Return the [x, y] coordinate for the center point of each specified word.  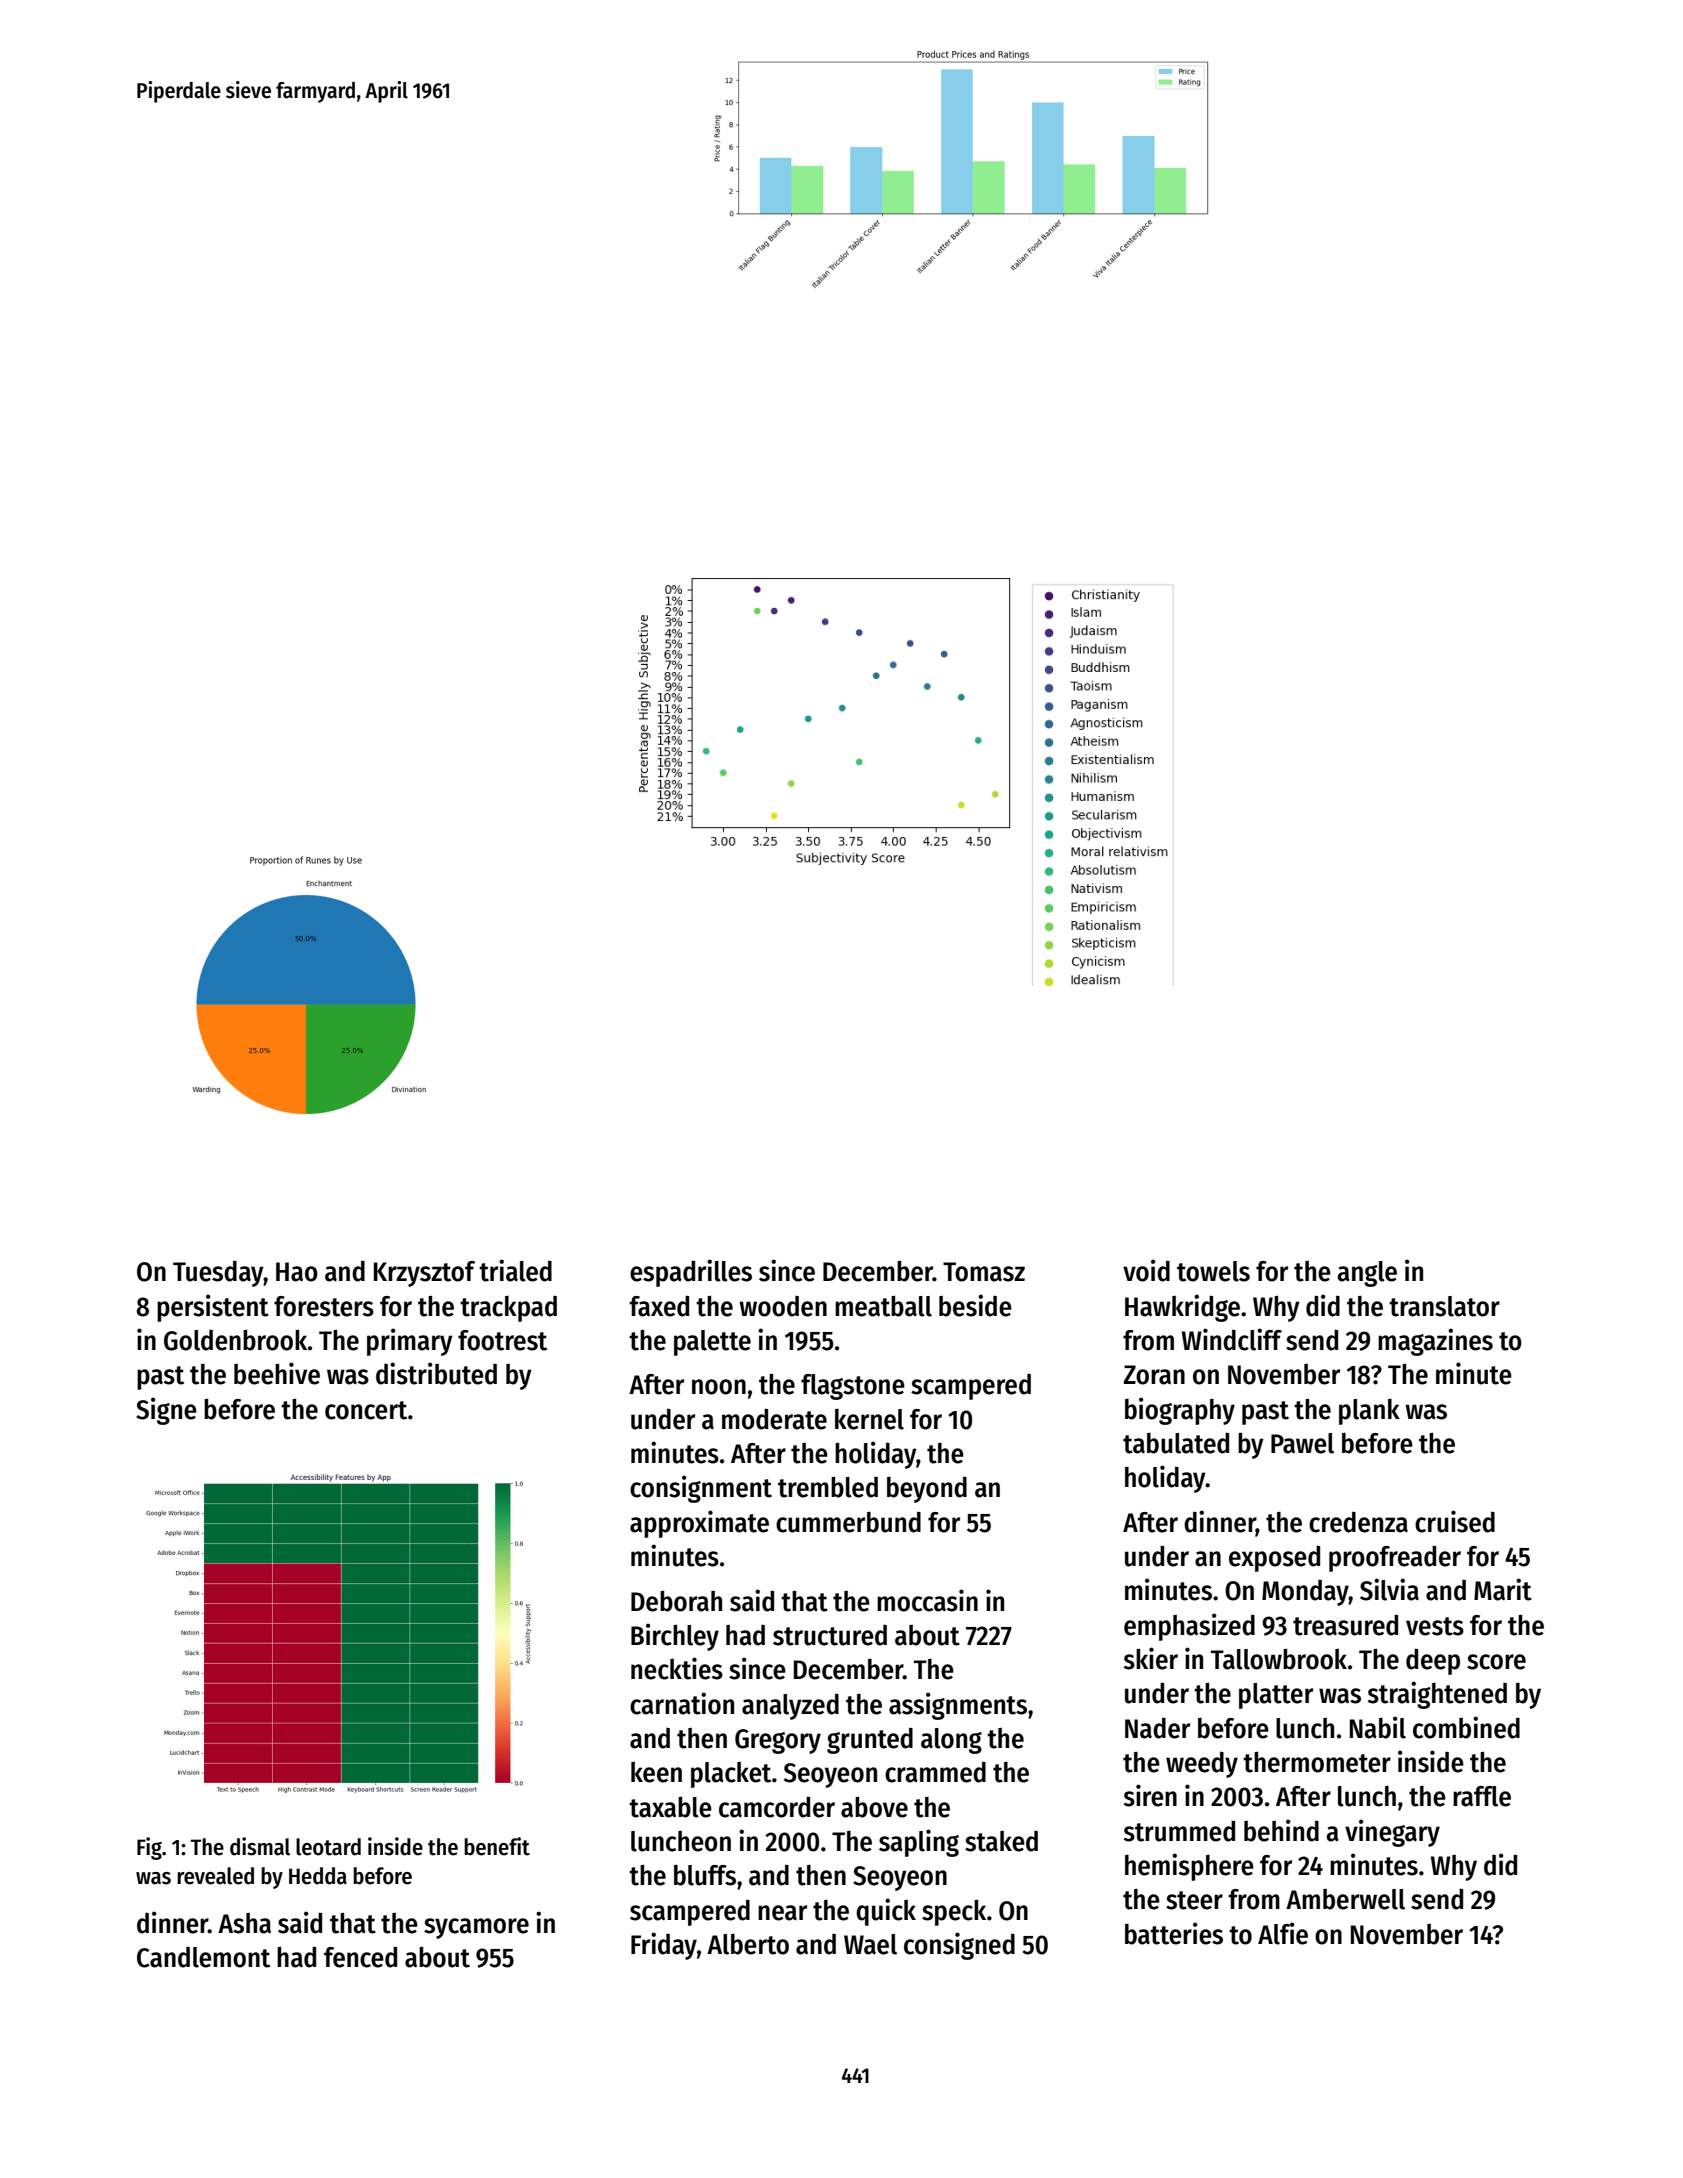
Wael [870, 1944]
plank [1369, 1412]
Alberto [748, 1944]
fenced [360, 1957]
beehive [277, 1373]
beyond [927, 1489]
